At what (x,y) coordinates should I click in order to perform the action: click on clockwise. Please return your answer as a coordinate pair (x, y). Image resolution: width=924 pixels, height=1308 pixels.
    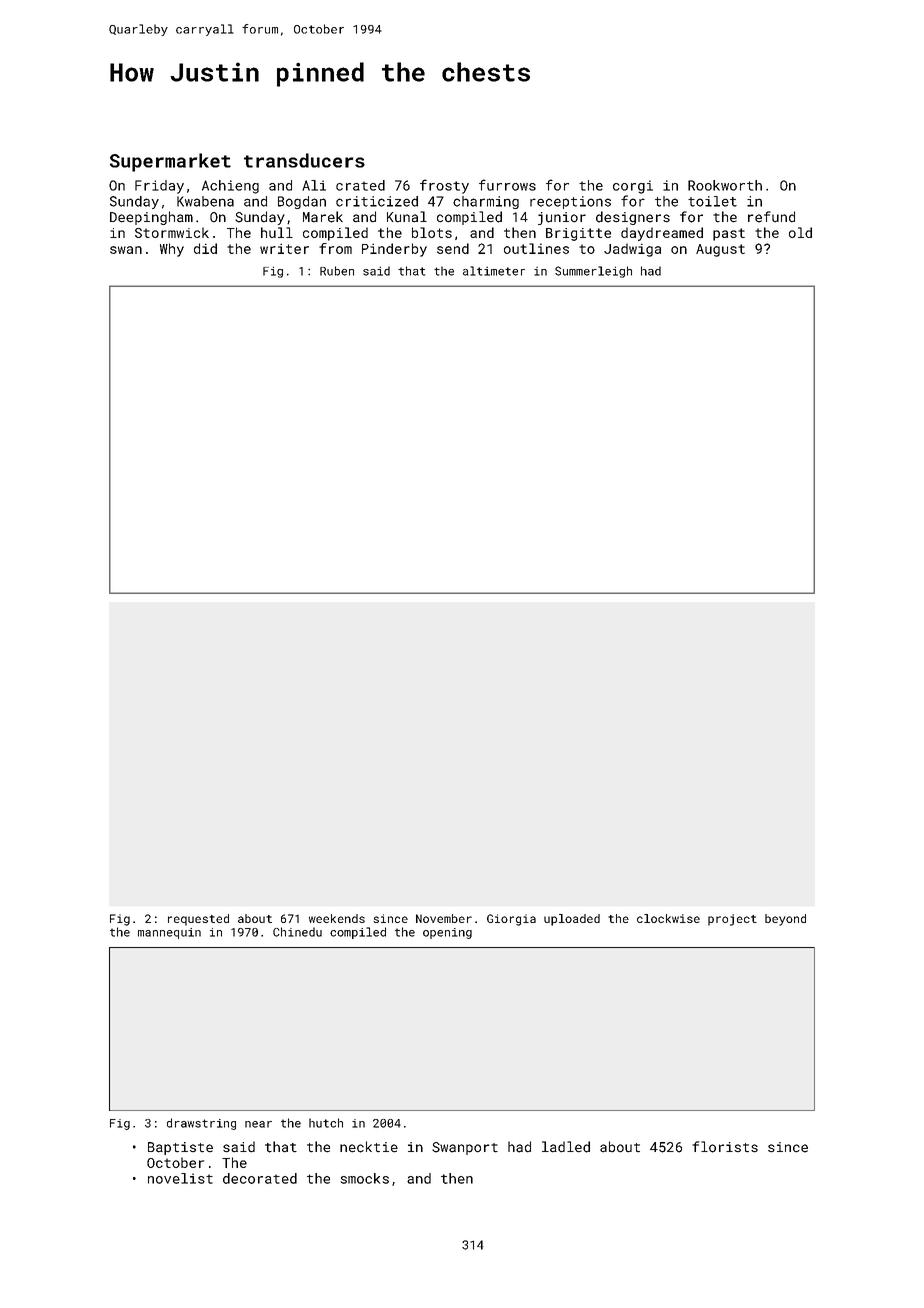
    Looking at the image, I should click on (668, 918).
